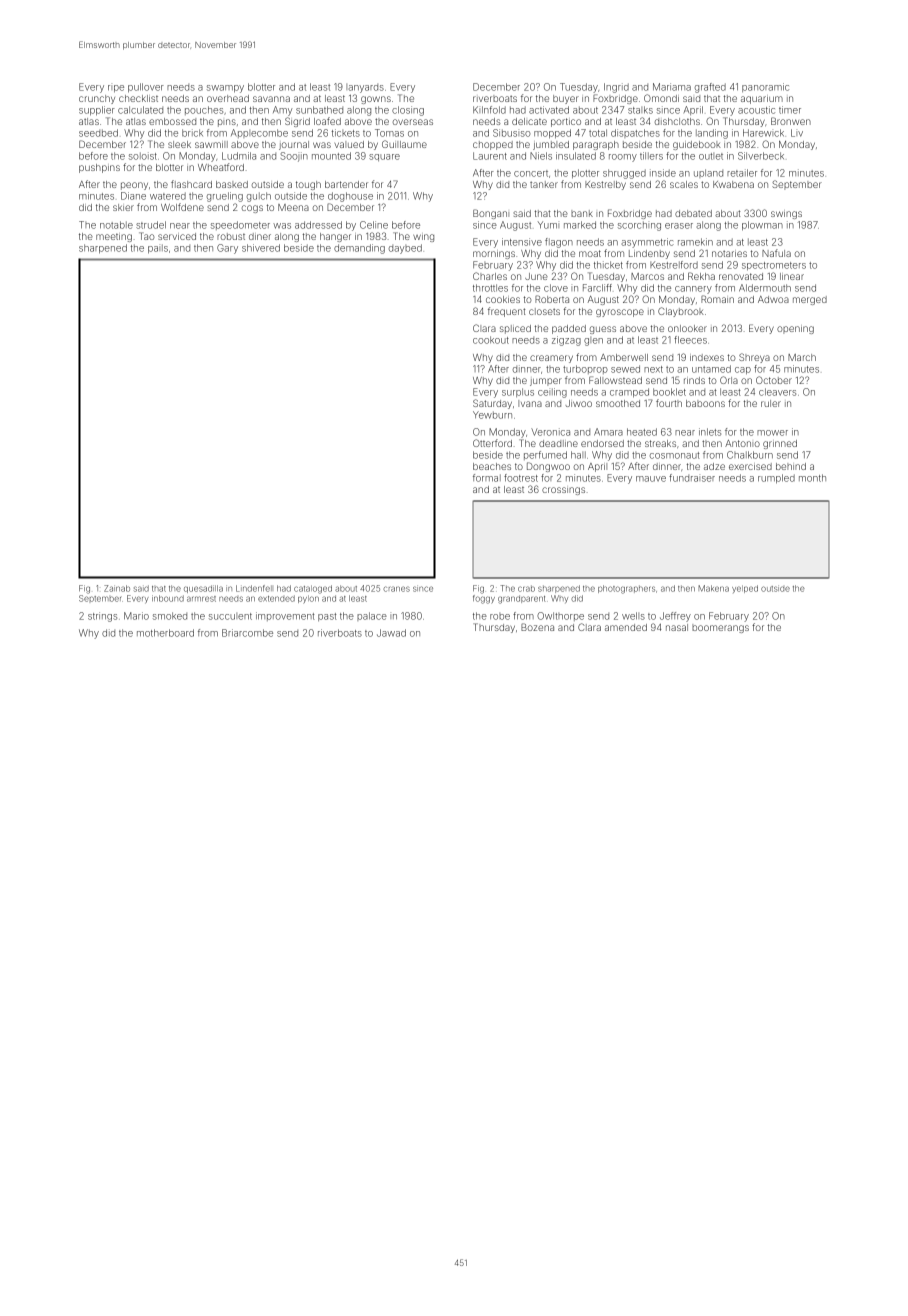  What do you see at coordinates (102, 617) in the image?
I see `strings` at bounding box center [102, 617].
